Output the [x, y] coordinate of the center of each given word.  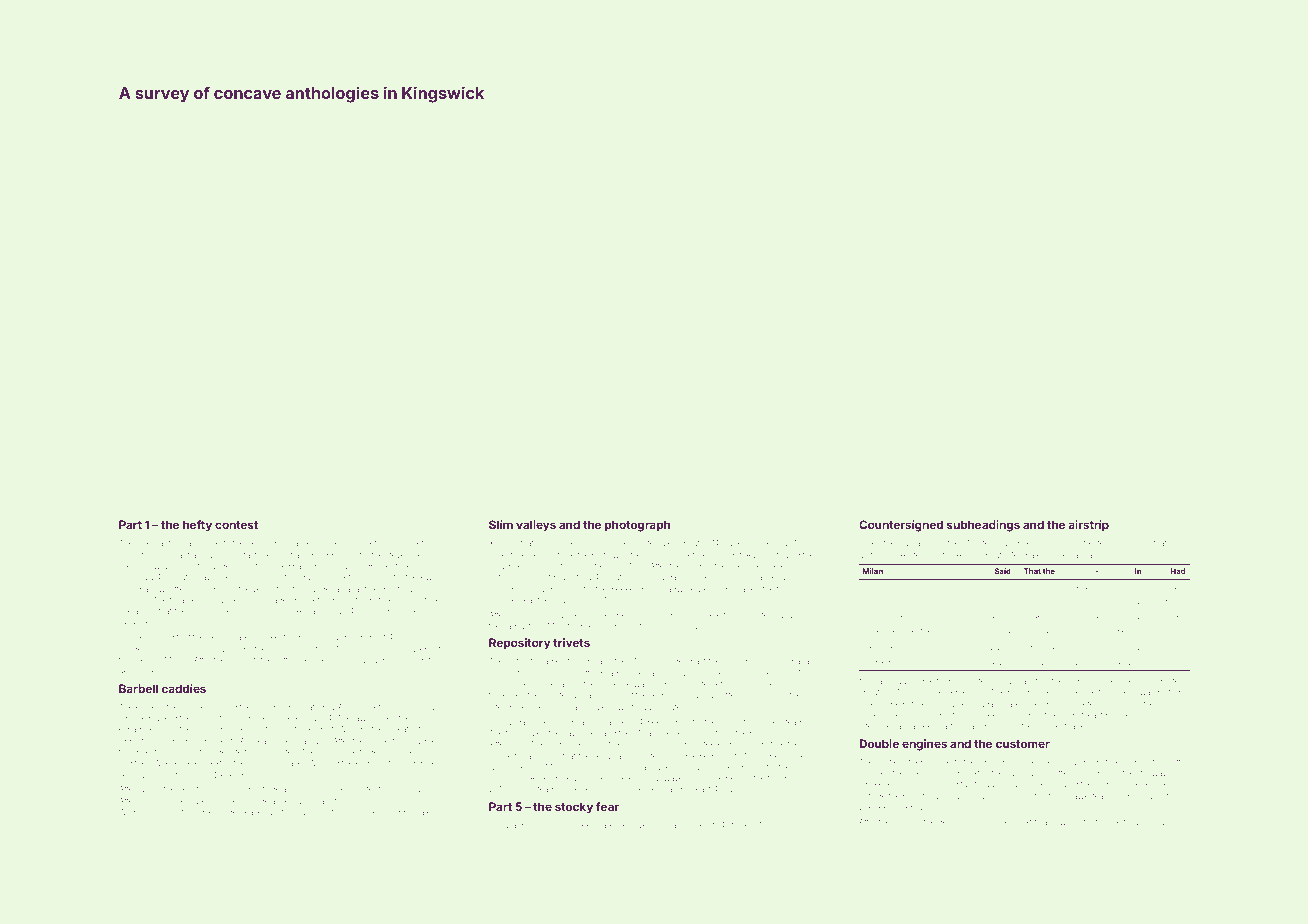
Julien [139, 660]
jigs [587, 662]
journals [911, 544]
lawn [362, 718]
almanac [912, 647]
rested [675, 733]
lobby [988, 763]
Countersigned [901, 526]
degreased [247, 813]
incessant [153, 543]
